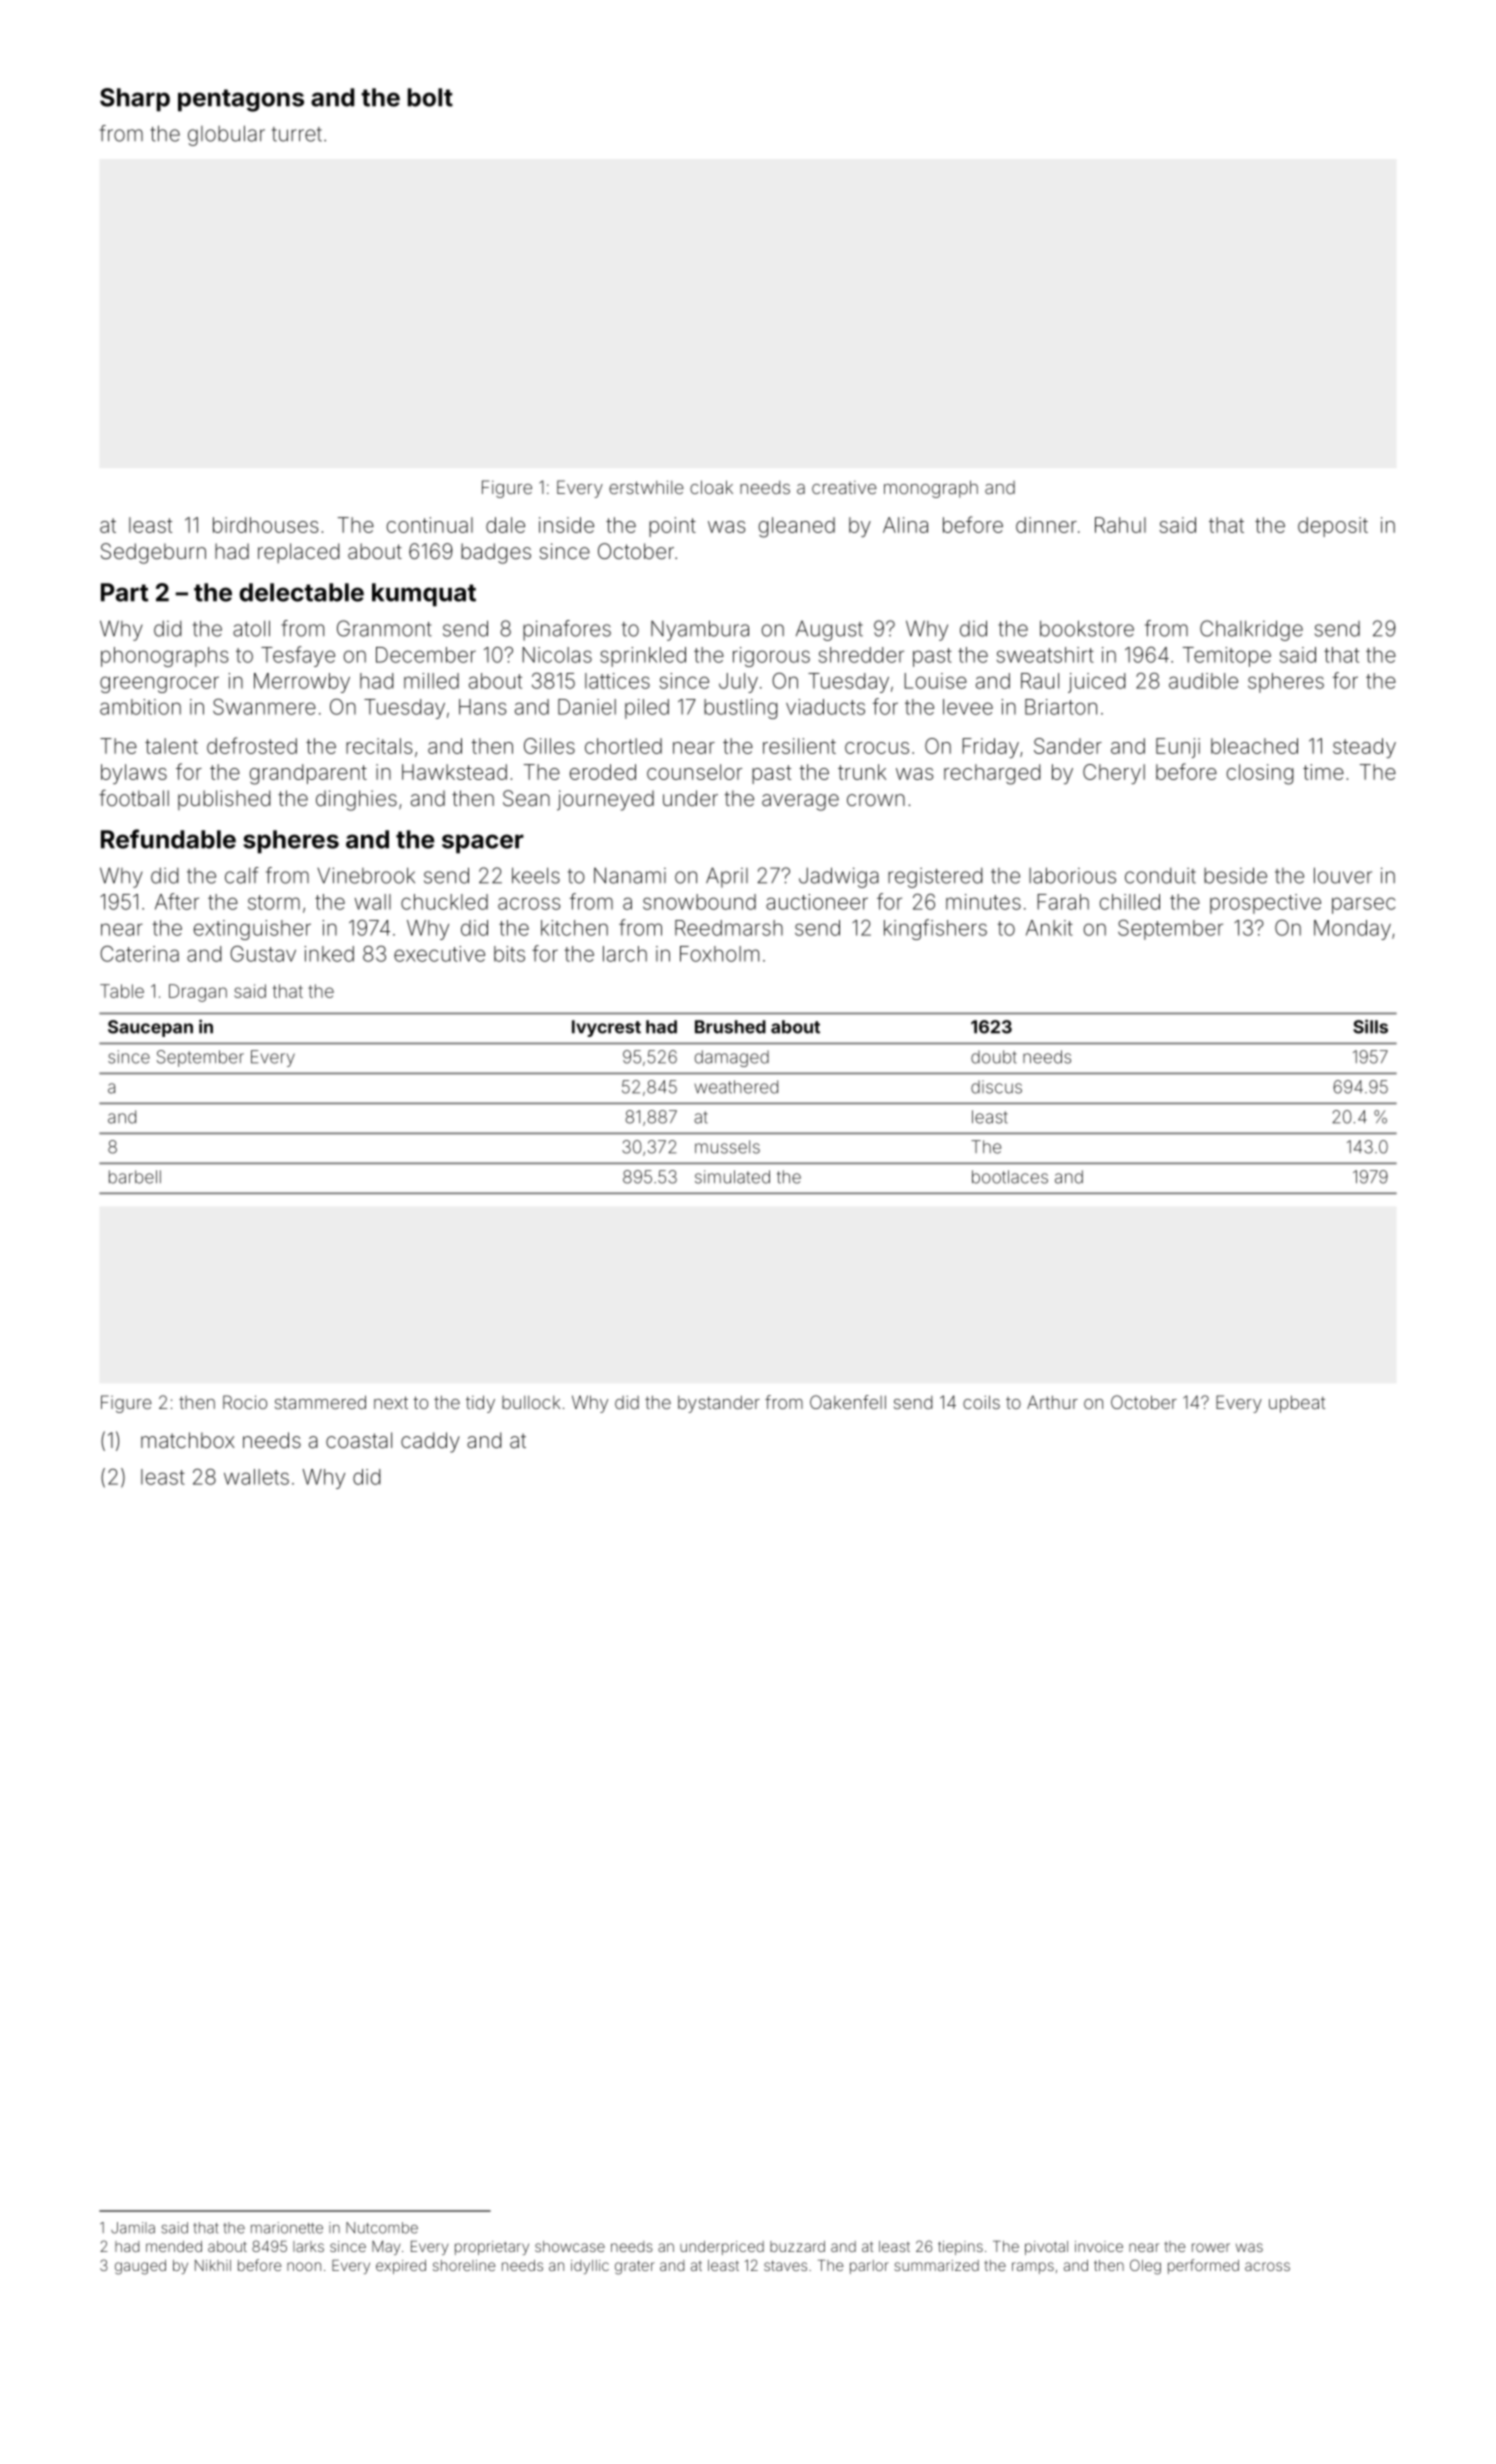  What do you see at coordinates (135, 100) in the page?
I see `Sharp` at bounding box center [135, 100].
